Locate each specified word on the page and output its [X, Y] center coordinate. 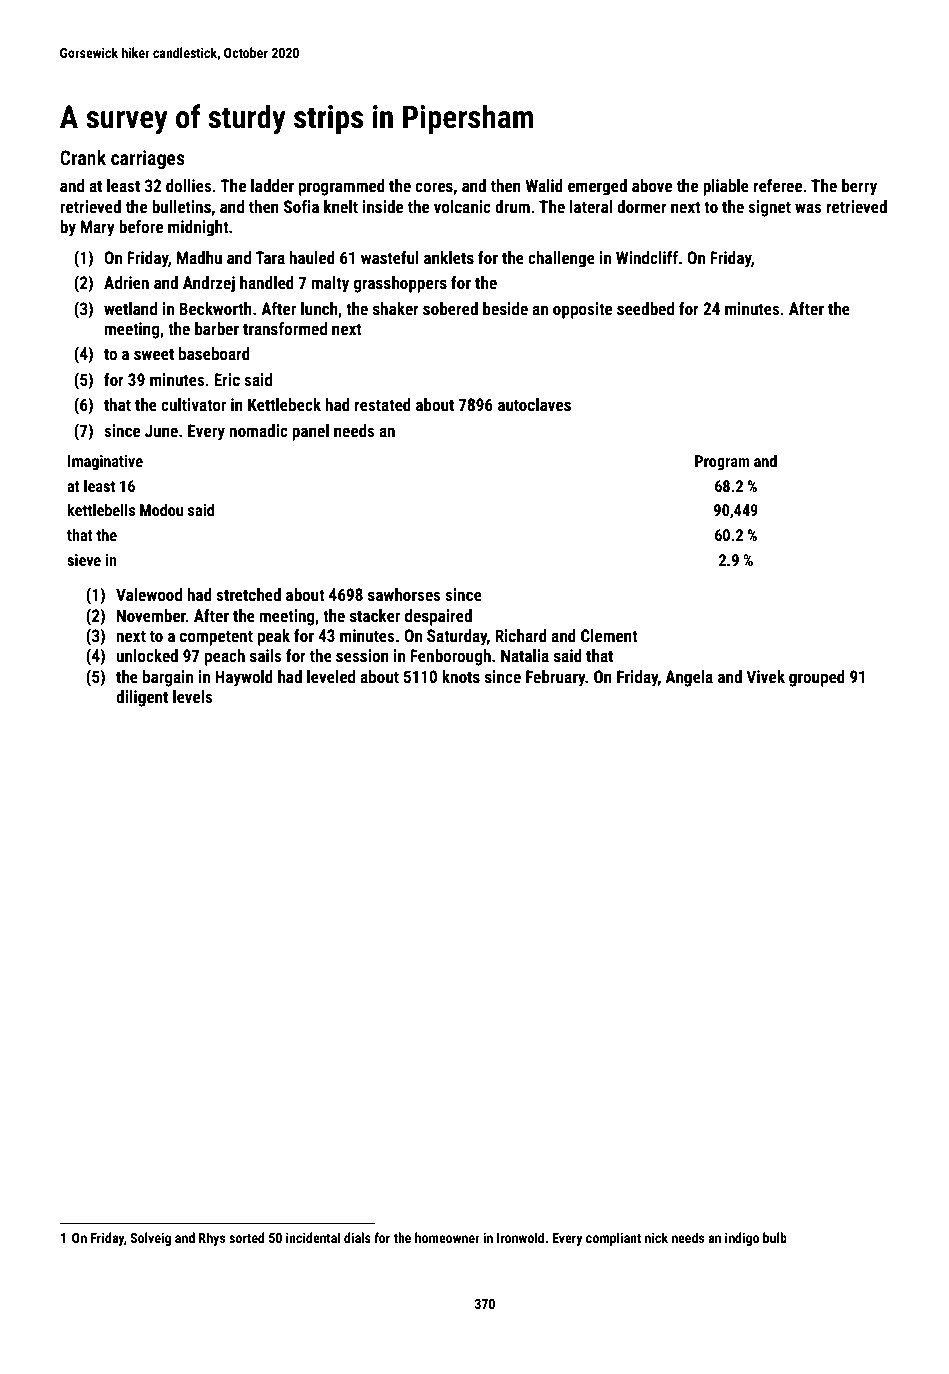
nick [656, 1237]
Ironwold [520, 1237]
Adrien [126, 282]
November [151, 615]
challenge [561, 259]
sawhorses [404, 594]
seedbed [645, 308]
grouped [817, 678]
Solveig [150, 1239]
